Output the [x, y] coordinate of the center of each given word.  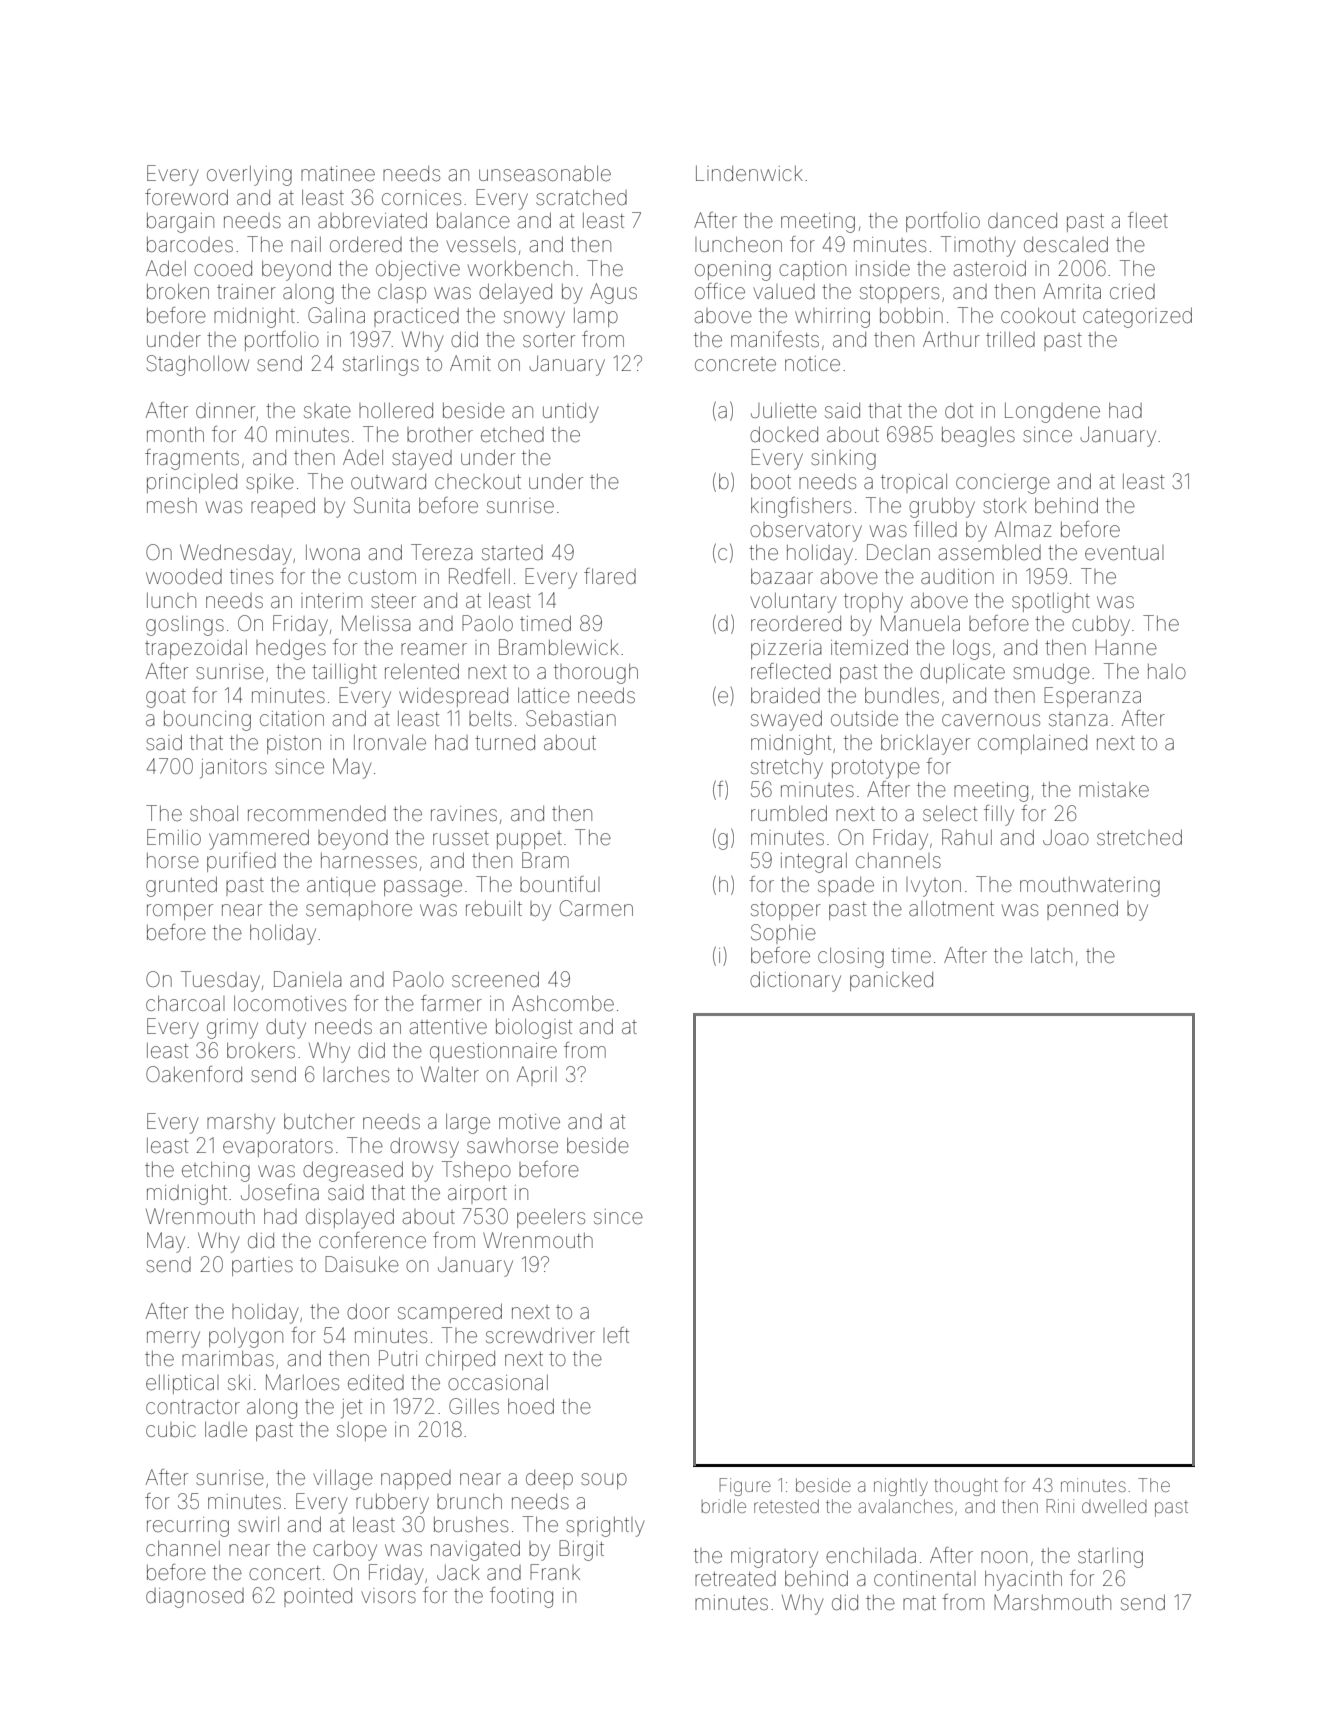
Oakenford [194, 1074]
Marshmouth [1052, 1602]
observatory [806, 532]
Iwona [333, 552]
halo [1167, 671]
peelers [551, 1218]
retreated [735, 1579]
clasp [402, 293]
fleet [1148, 220]
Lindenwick [749, 174]
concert [284, 1573]
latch [1051, 955]
